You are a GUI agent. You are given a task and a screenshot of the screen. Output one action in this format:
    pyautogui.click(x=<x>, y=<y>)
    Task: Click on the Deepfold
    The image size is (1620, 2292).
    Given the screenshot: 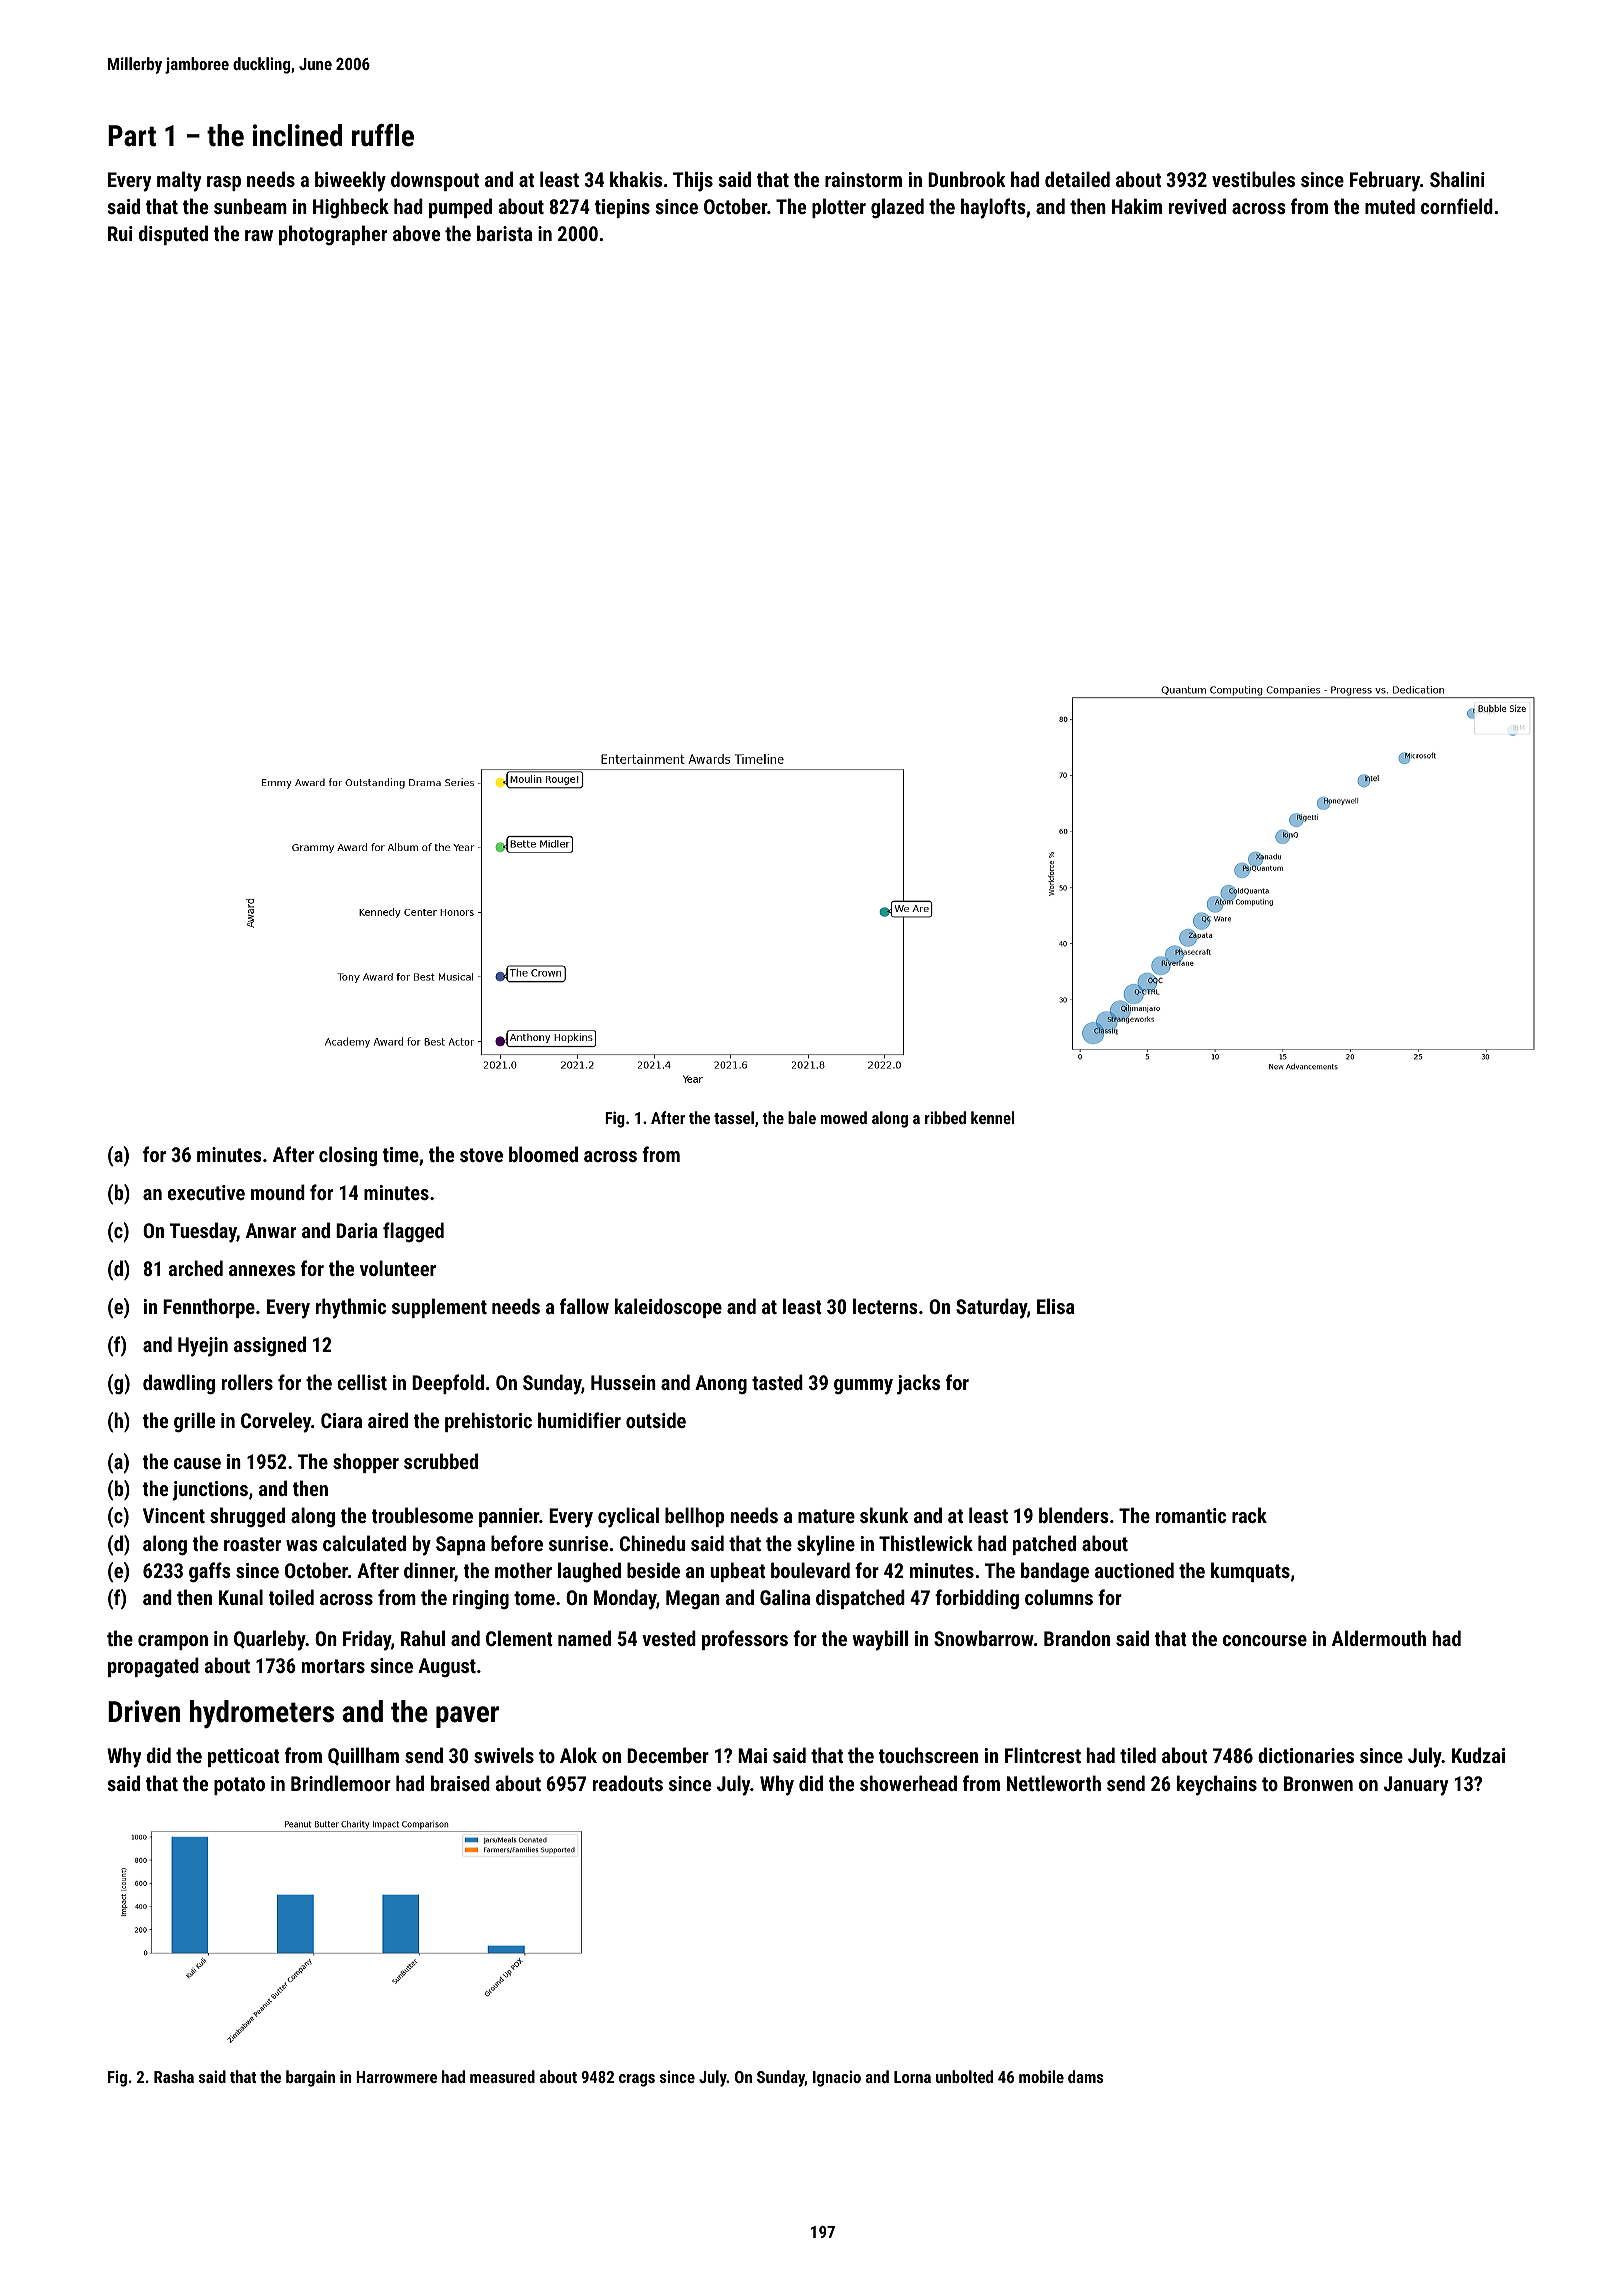 What is the action you would take?
    pyautogui.click(x=448, y=1384)
